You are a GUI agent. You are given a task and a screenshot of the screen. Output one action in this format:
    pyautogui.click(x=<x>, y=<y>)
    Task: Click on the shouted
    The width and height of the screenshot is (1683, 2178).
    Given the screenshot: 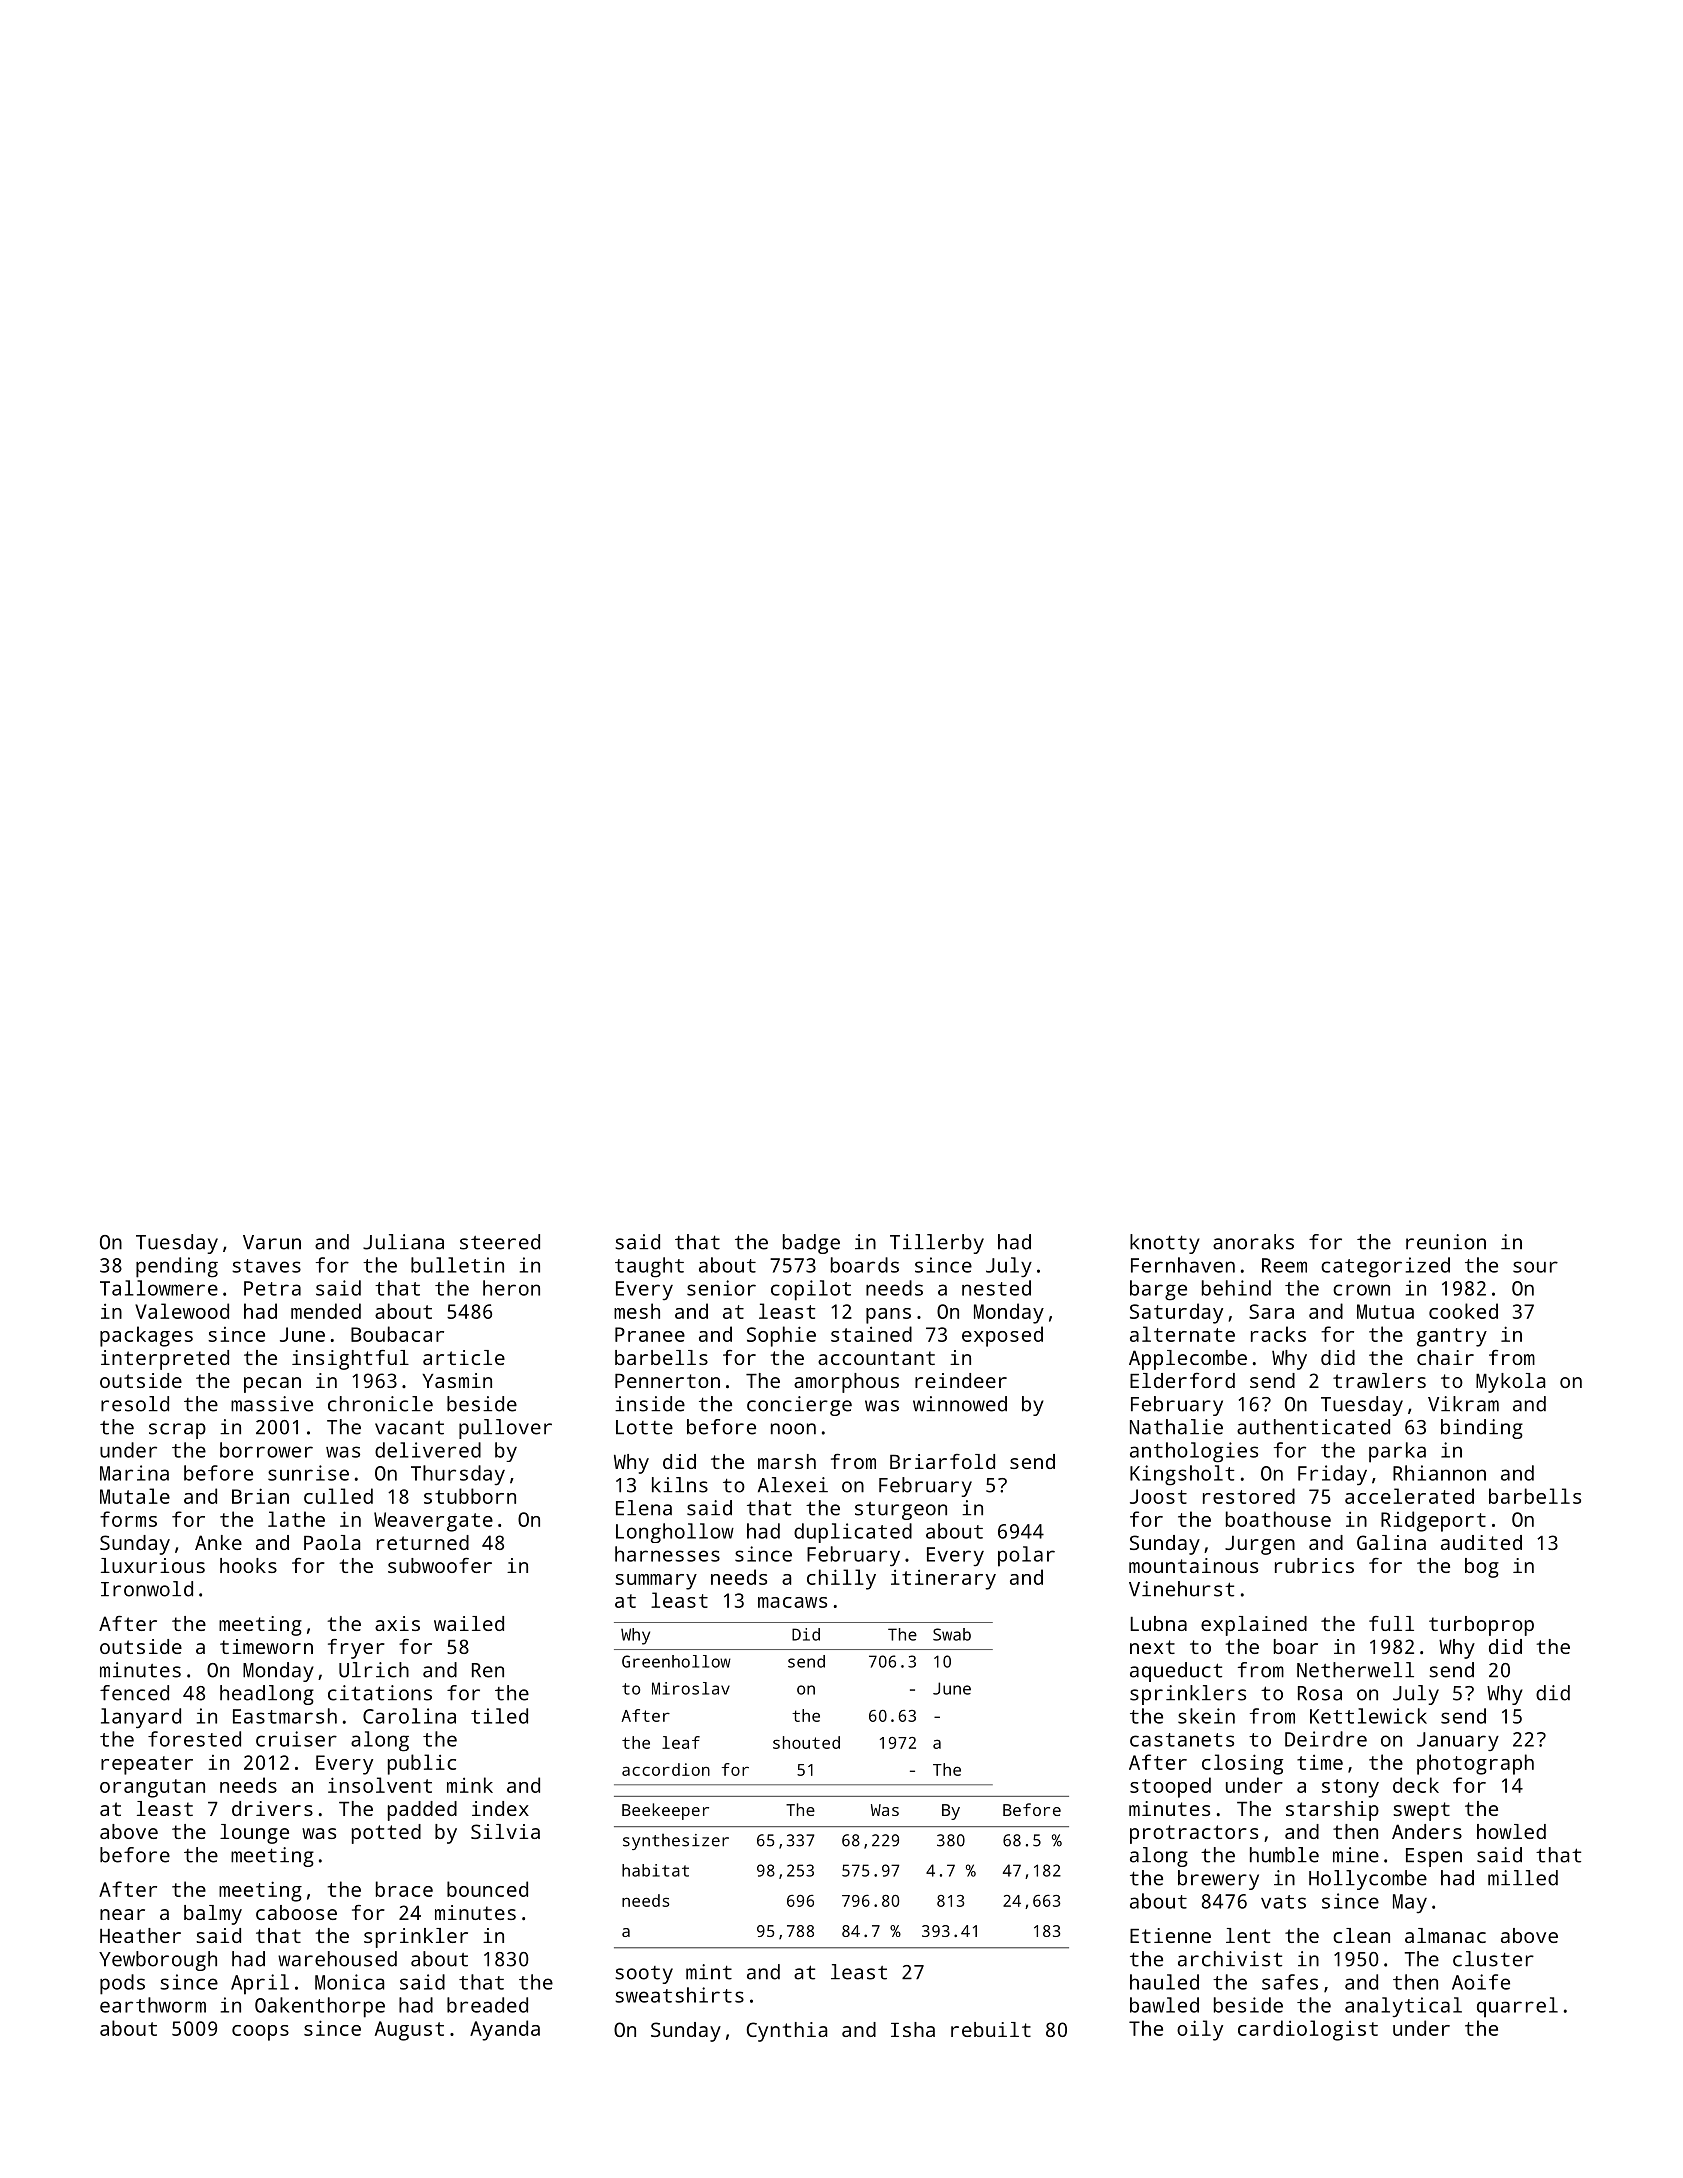 What is the action you would take?
    pyautogui.click(x=806, y=1742)
